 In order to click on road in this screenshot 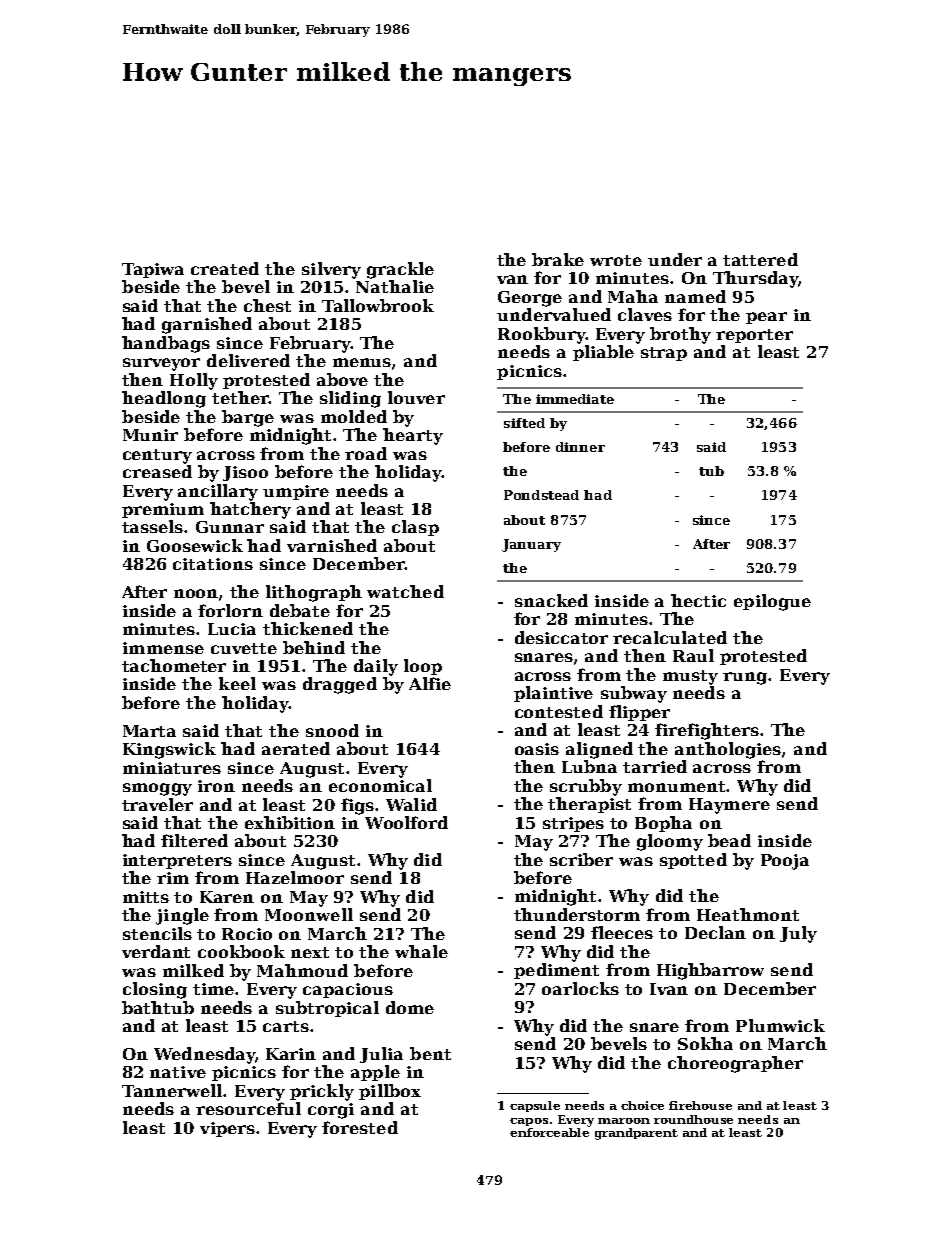, I will do `click(366, 453)`.
